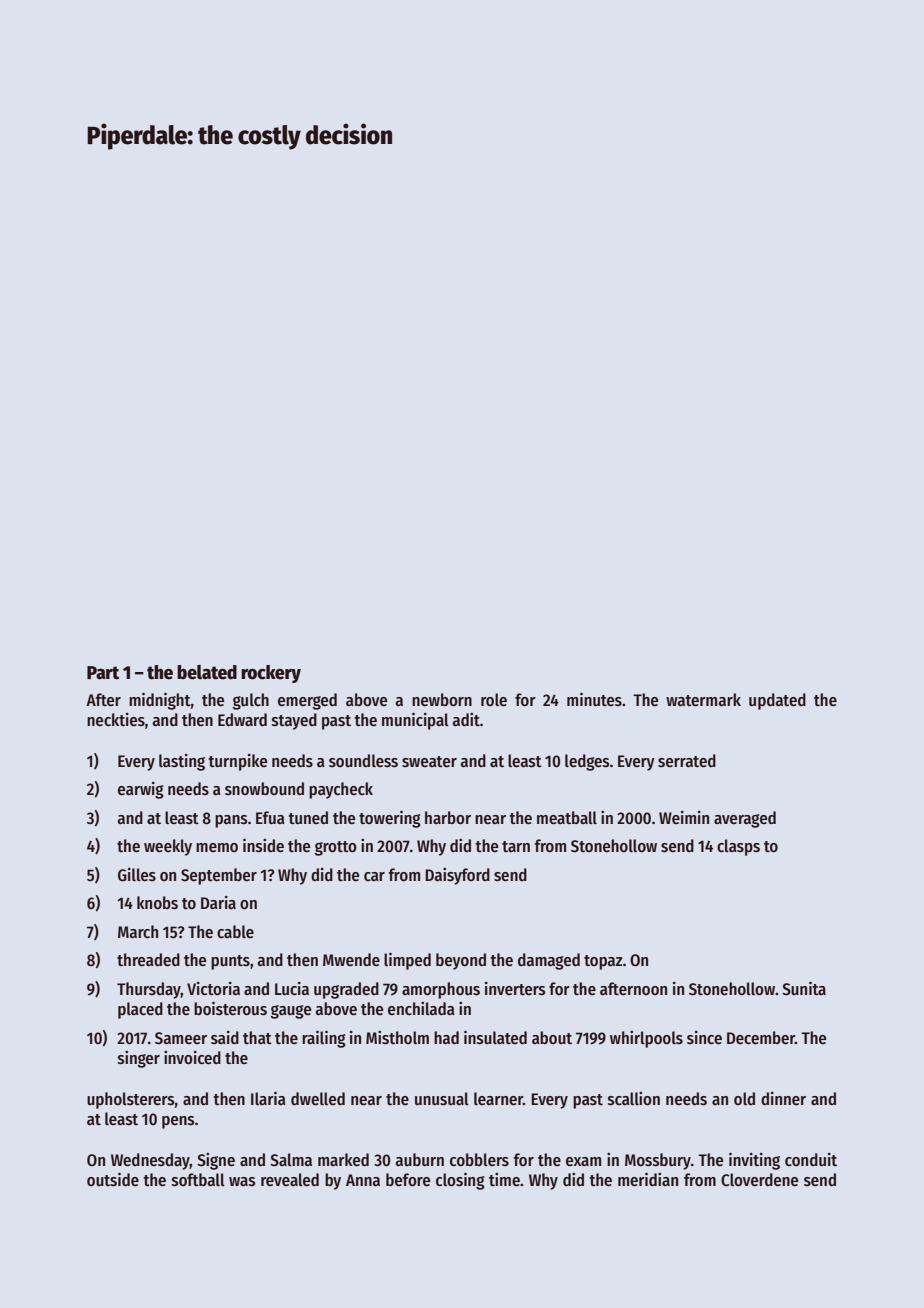 The height and width of the screenshot is (1308, 924). I want to click on paycheck, so click(341, 790).
